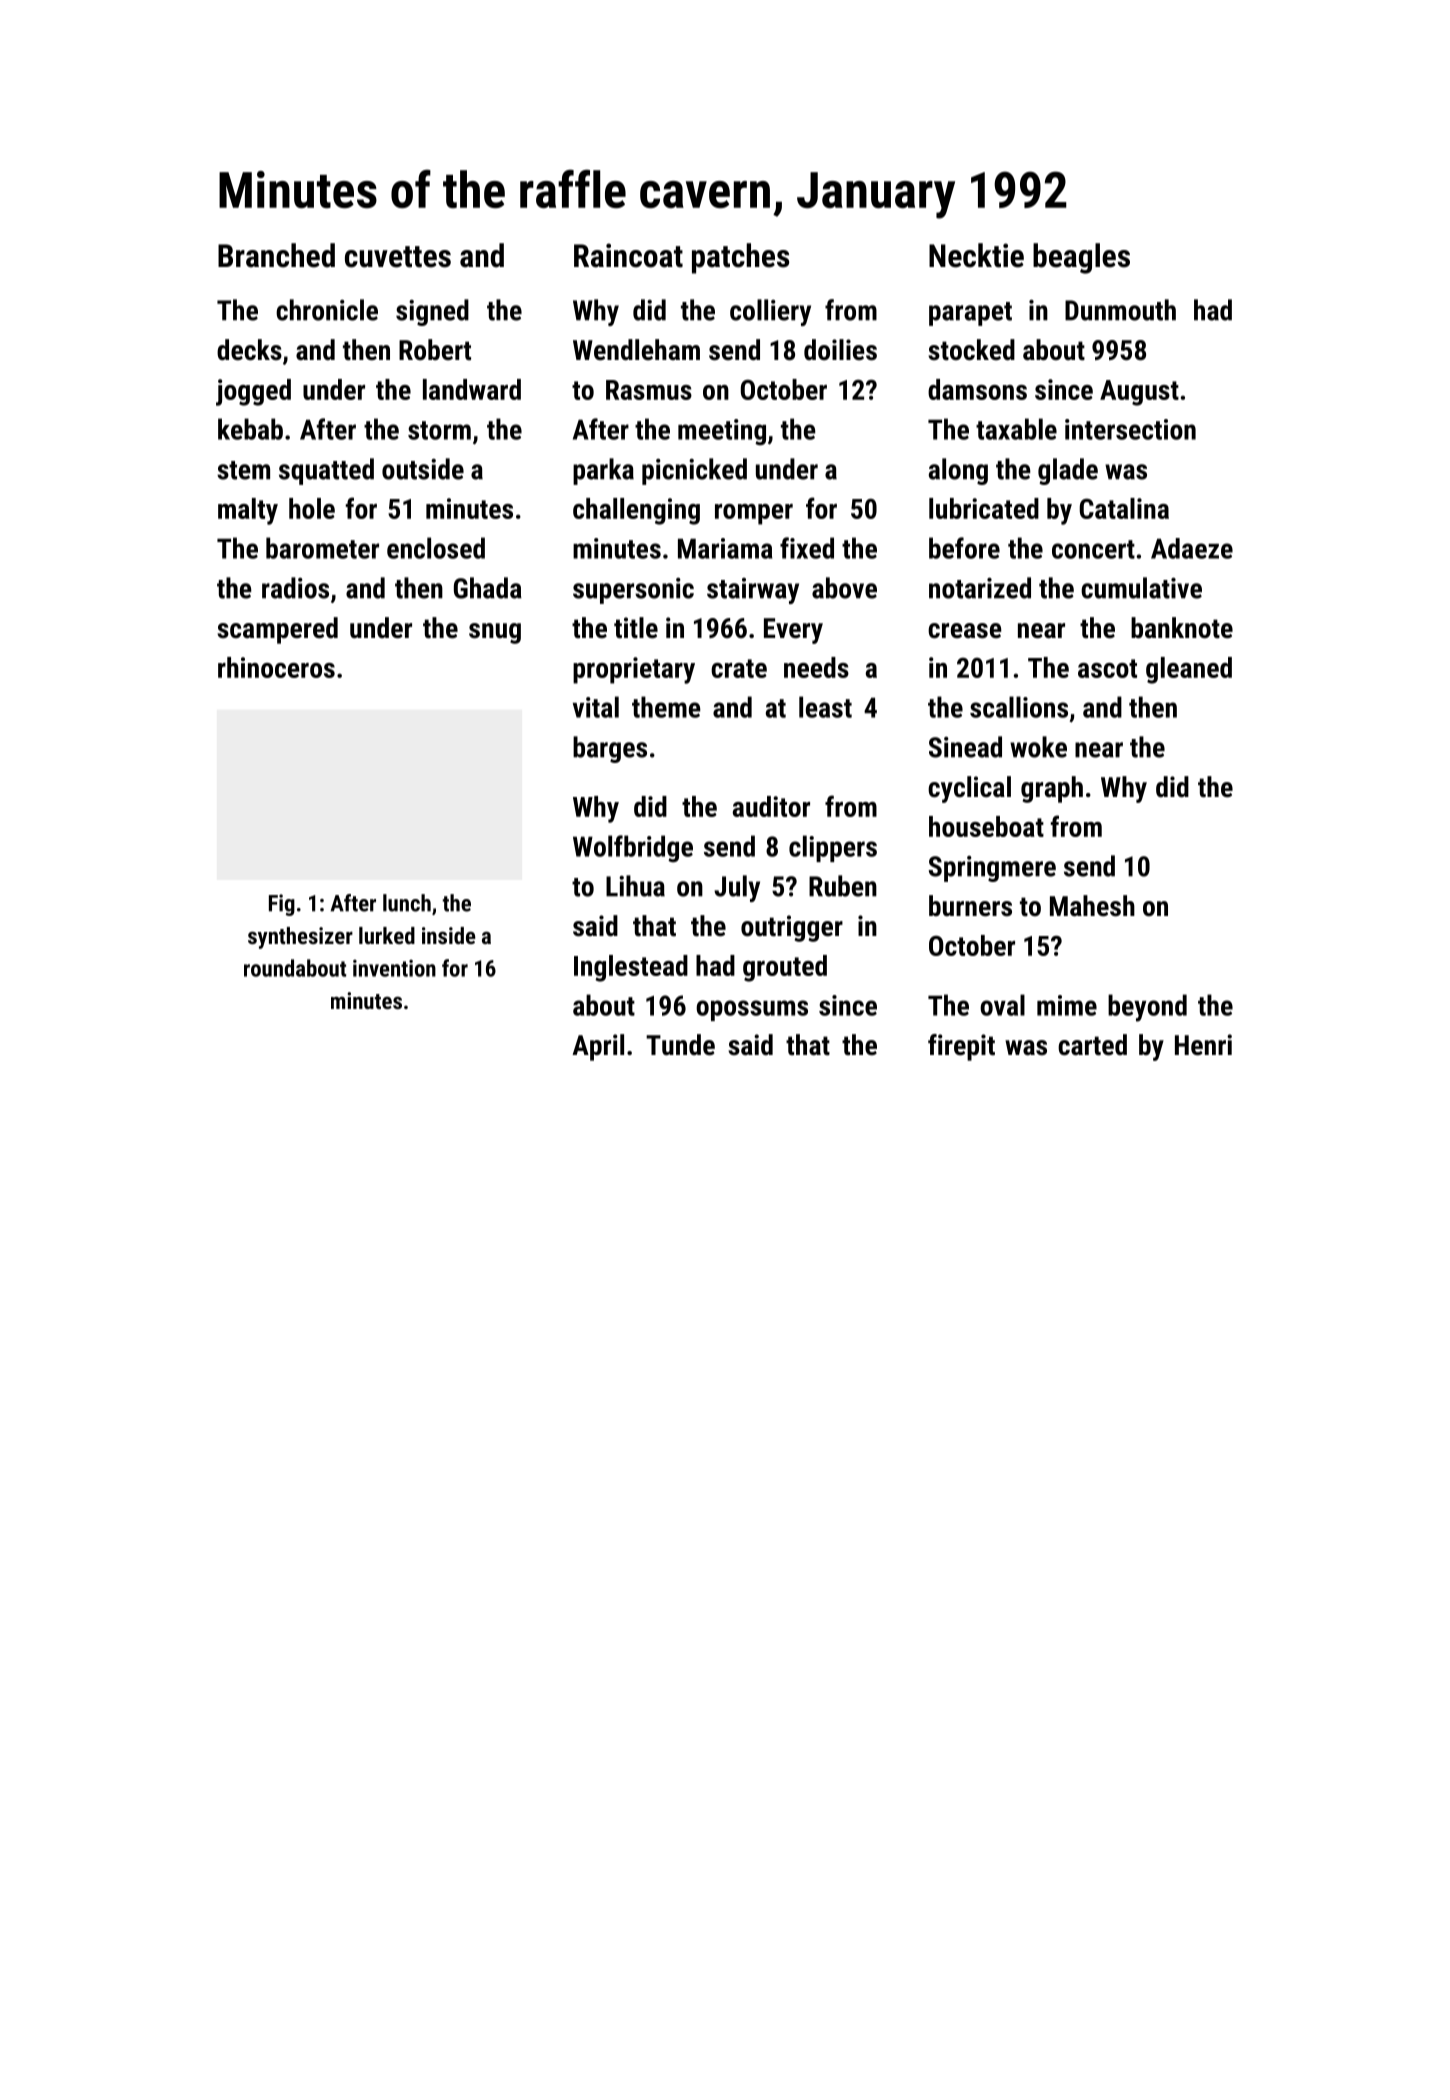  What do you see at coordinates (398, 257) in the page?
I see `cuvettes` at bounding box center [398, 257].
